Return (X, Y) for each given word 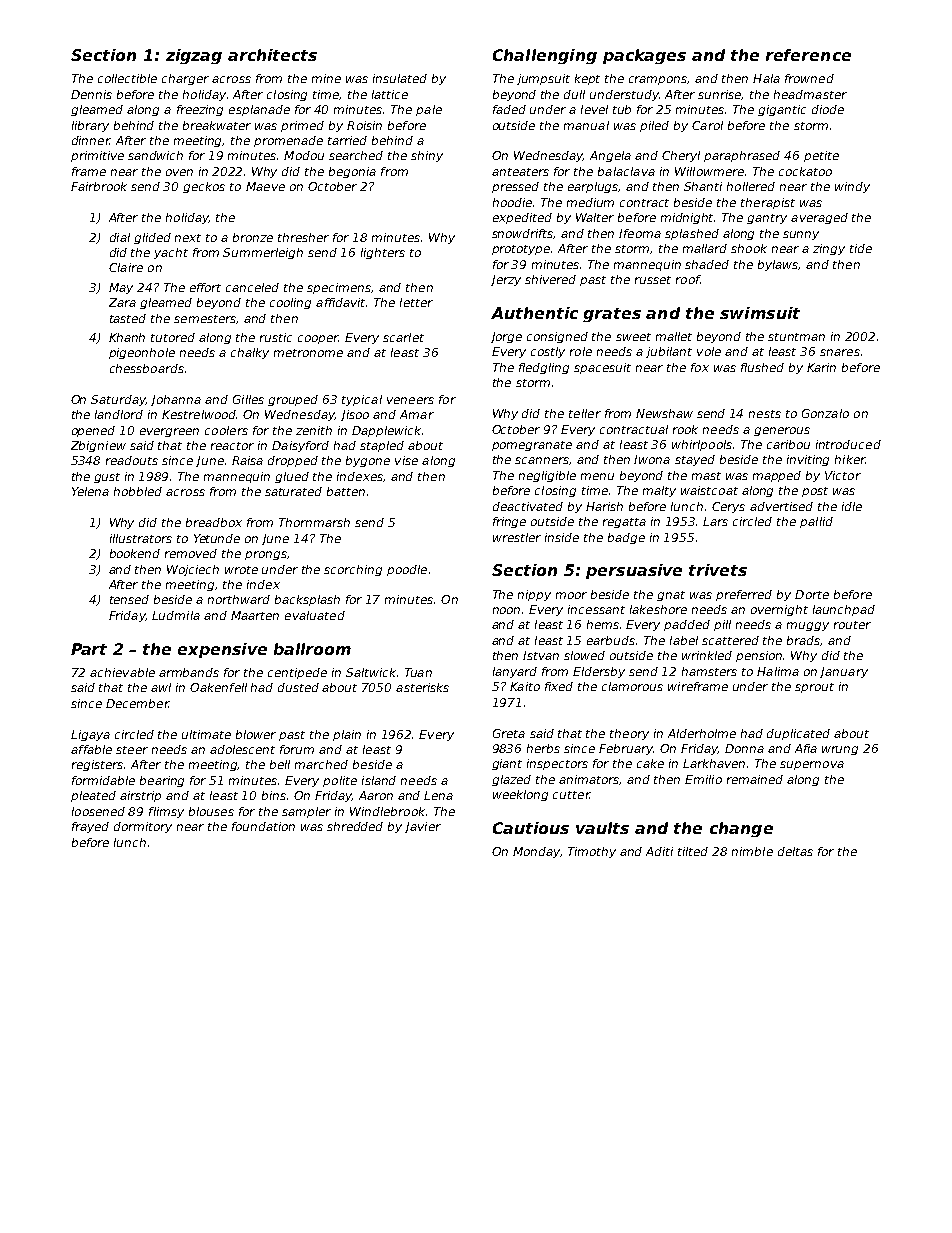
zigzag (194, 56)
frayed (90, 827)
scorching (353, 570)
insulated (400, 78)
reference (808, 55)
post (815, 492)
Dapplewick (386, 431)
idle (852, 506)
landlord (119, 414)
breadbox (214, 522)
